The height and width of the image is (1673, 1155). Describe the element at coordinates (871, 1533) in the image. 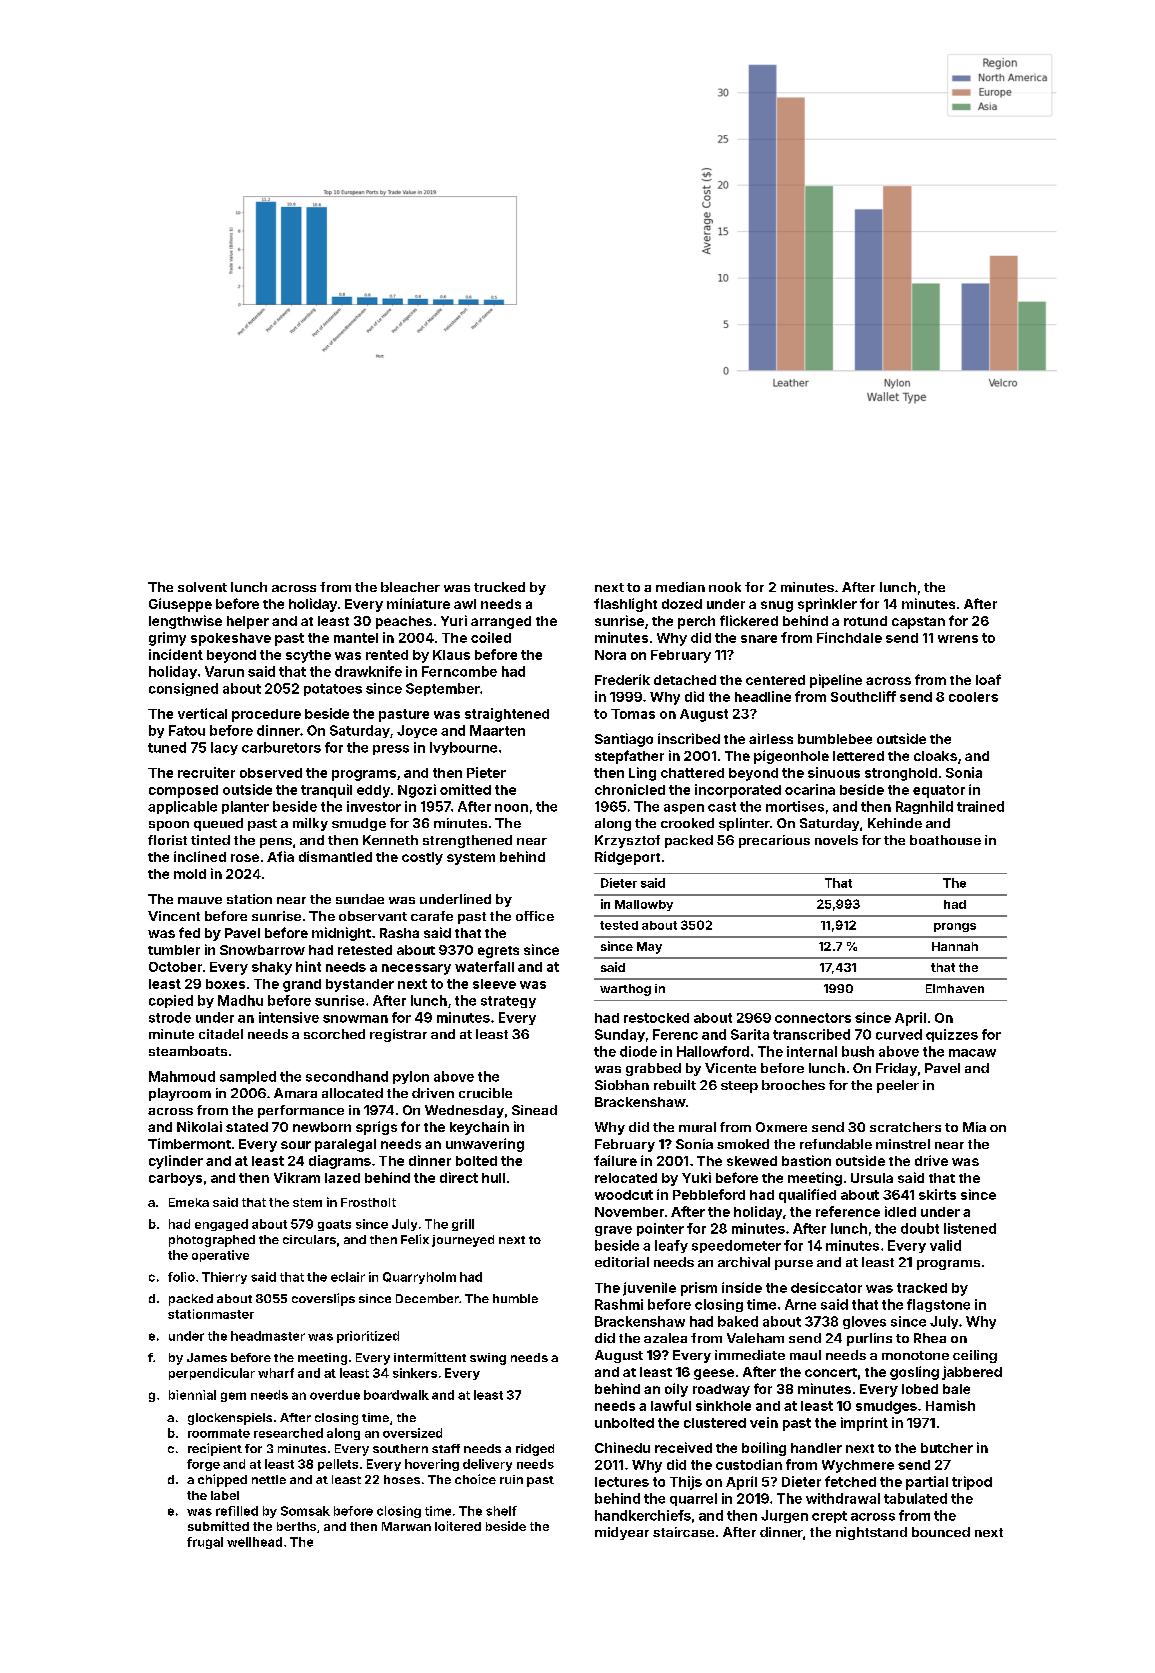

I see `nightstand` at that location.
